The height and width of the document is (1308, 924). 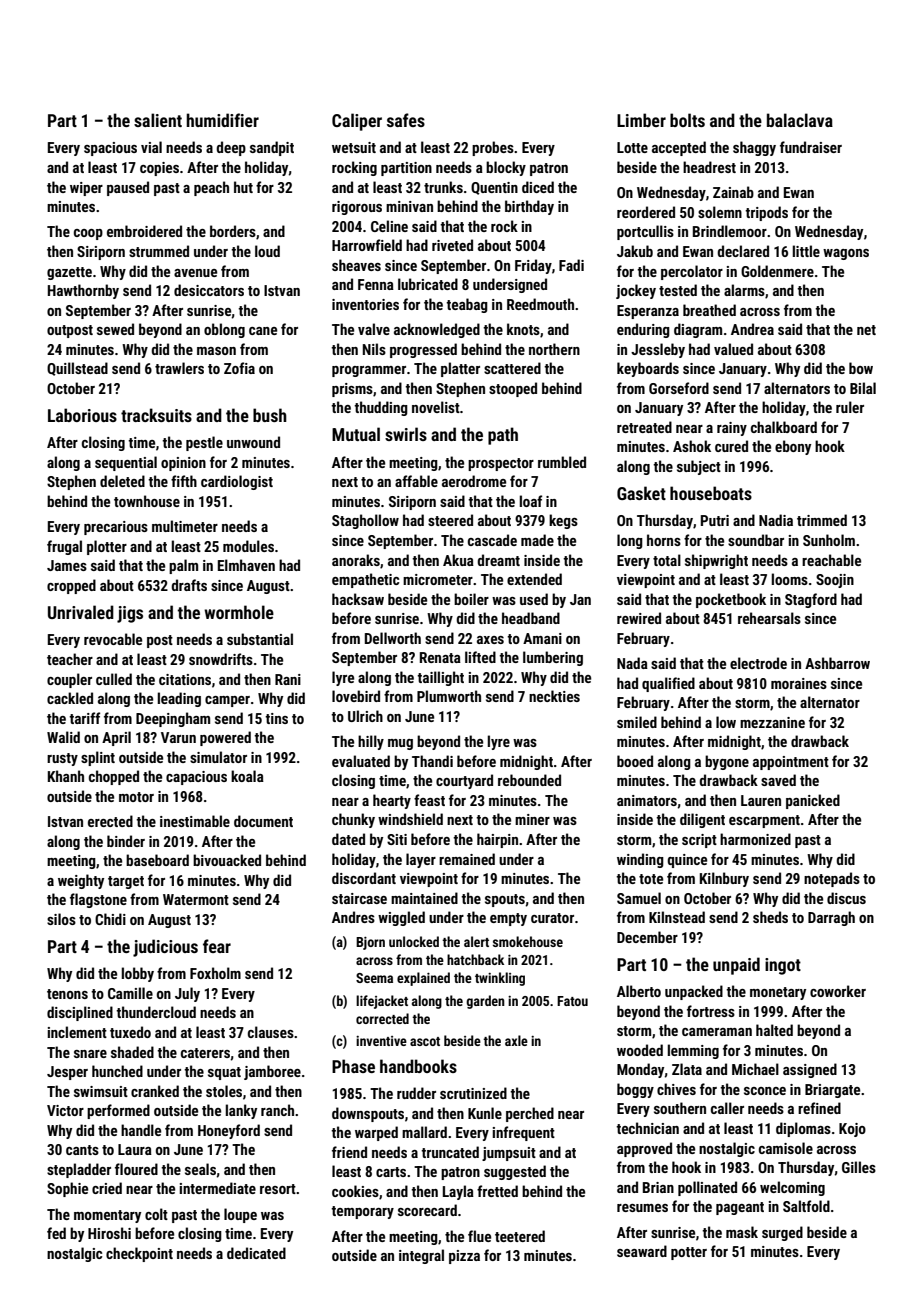 What do you see at coordinates (436, 407) in the document?
I see `novelist` at bounding box center [436, 407].
